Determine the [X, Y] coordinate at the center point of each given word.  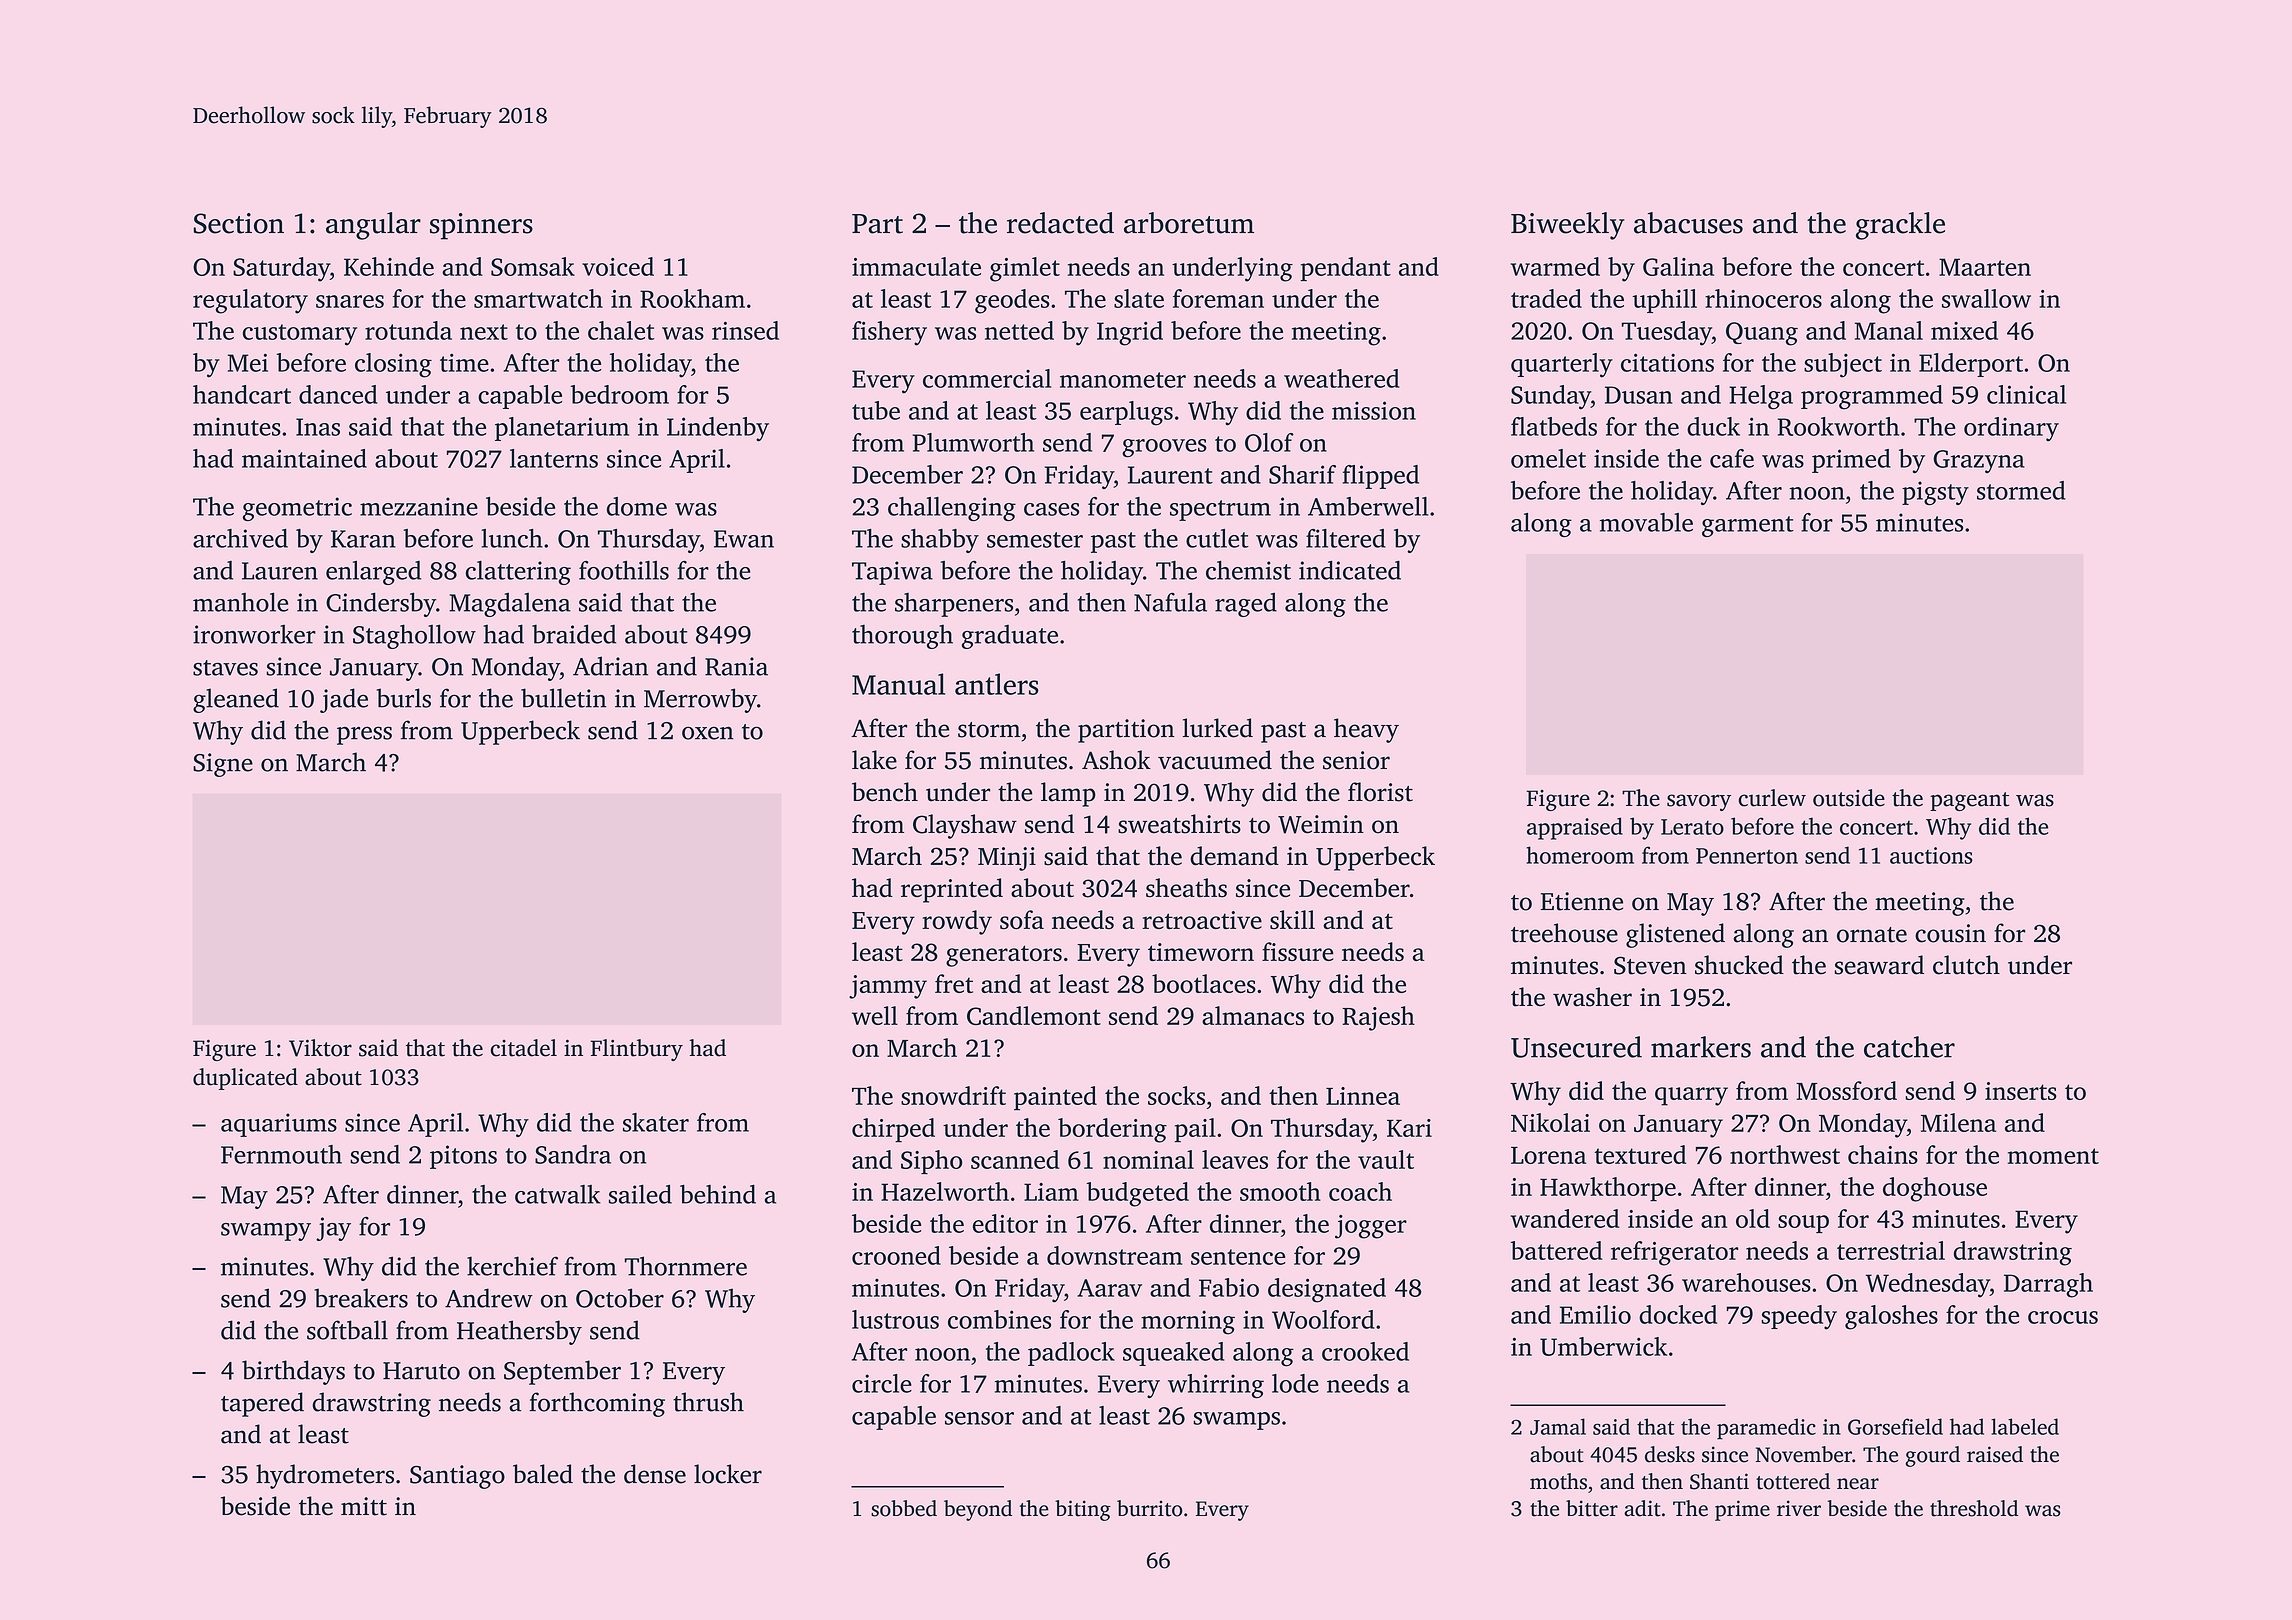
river [1799, 1508]
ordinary [2011, 429]
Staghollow [414, 636]
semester [1035, 540]
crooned [896, 1255]
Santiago [457, 1477]
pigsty [1935, 493]
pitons [463, 1157]
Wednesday [1928, 1285]
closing [393, 365]
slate [1139, 298]
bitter [1592, 1508]
